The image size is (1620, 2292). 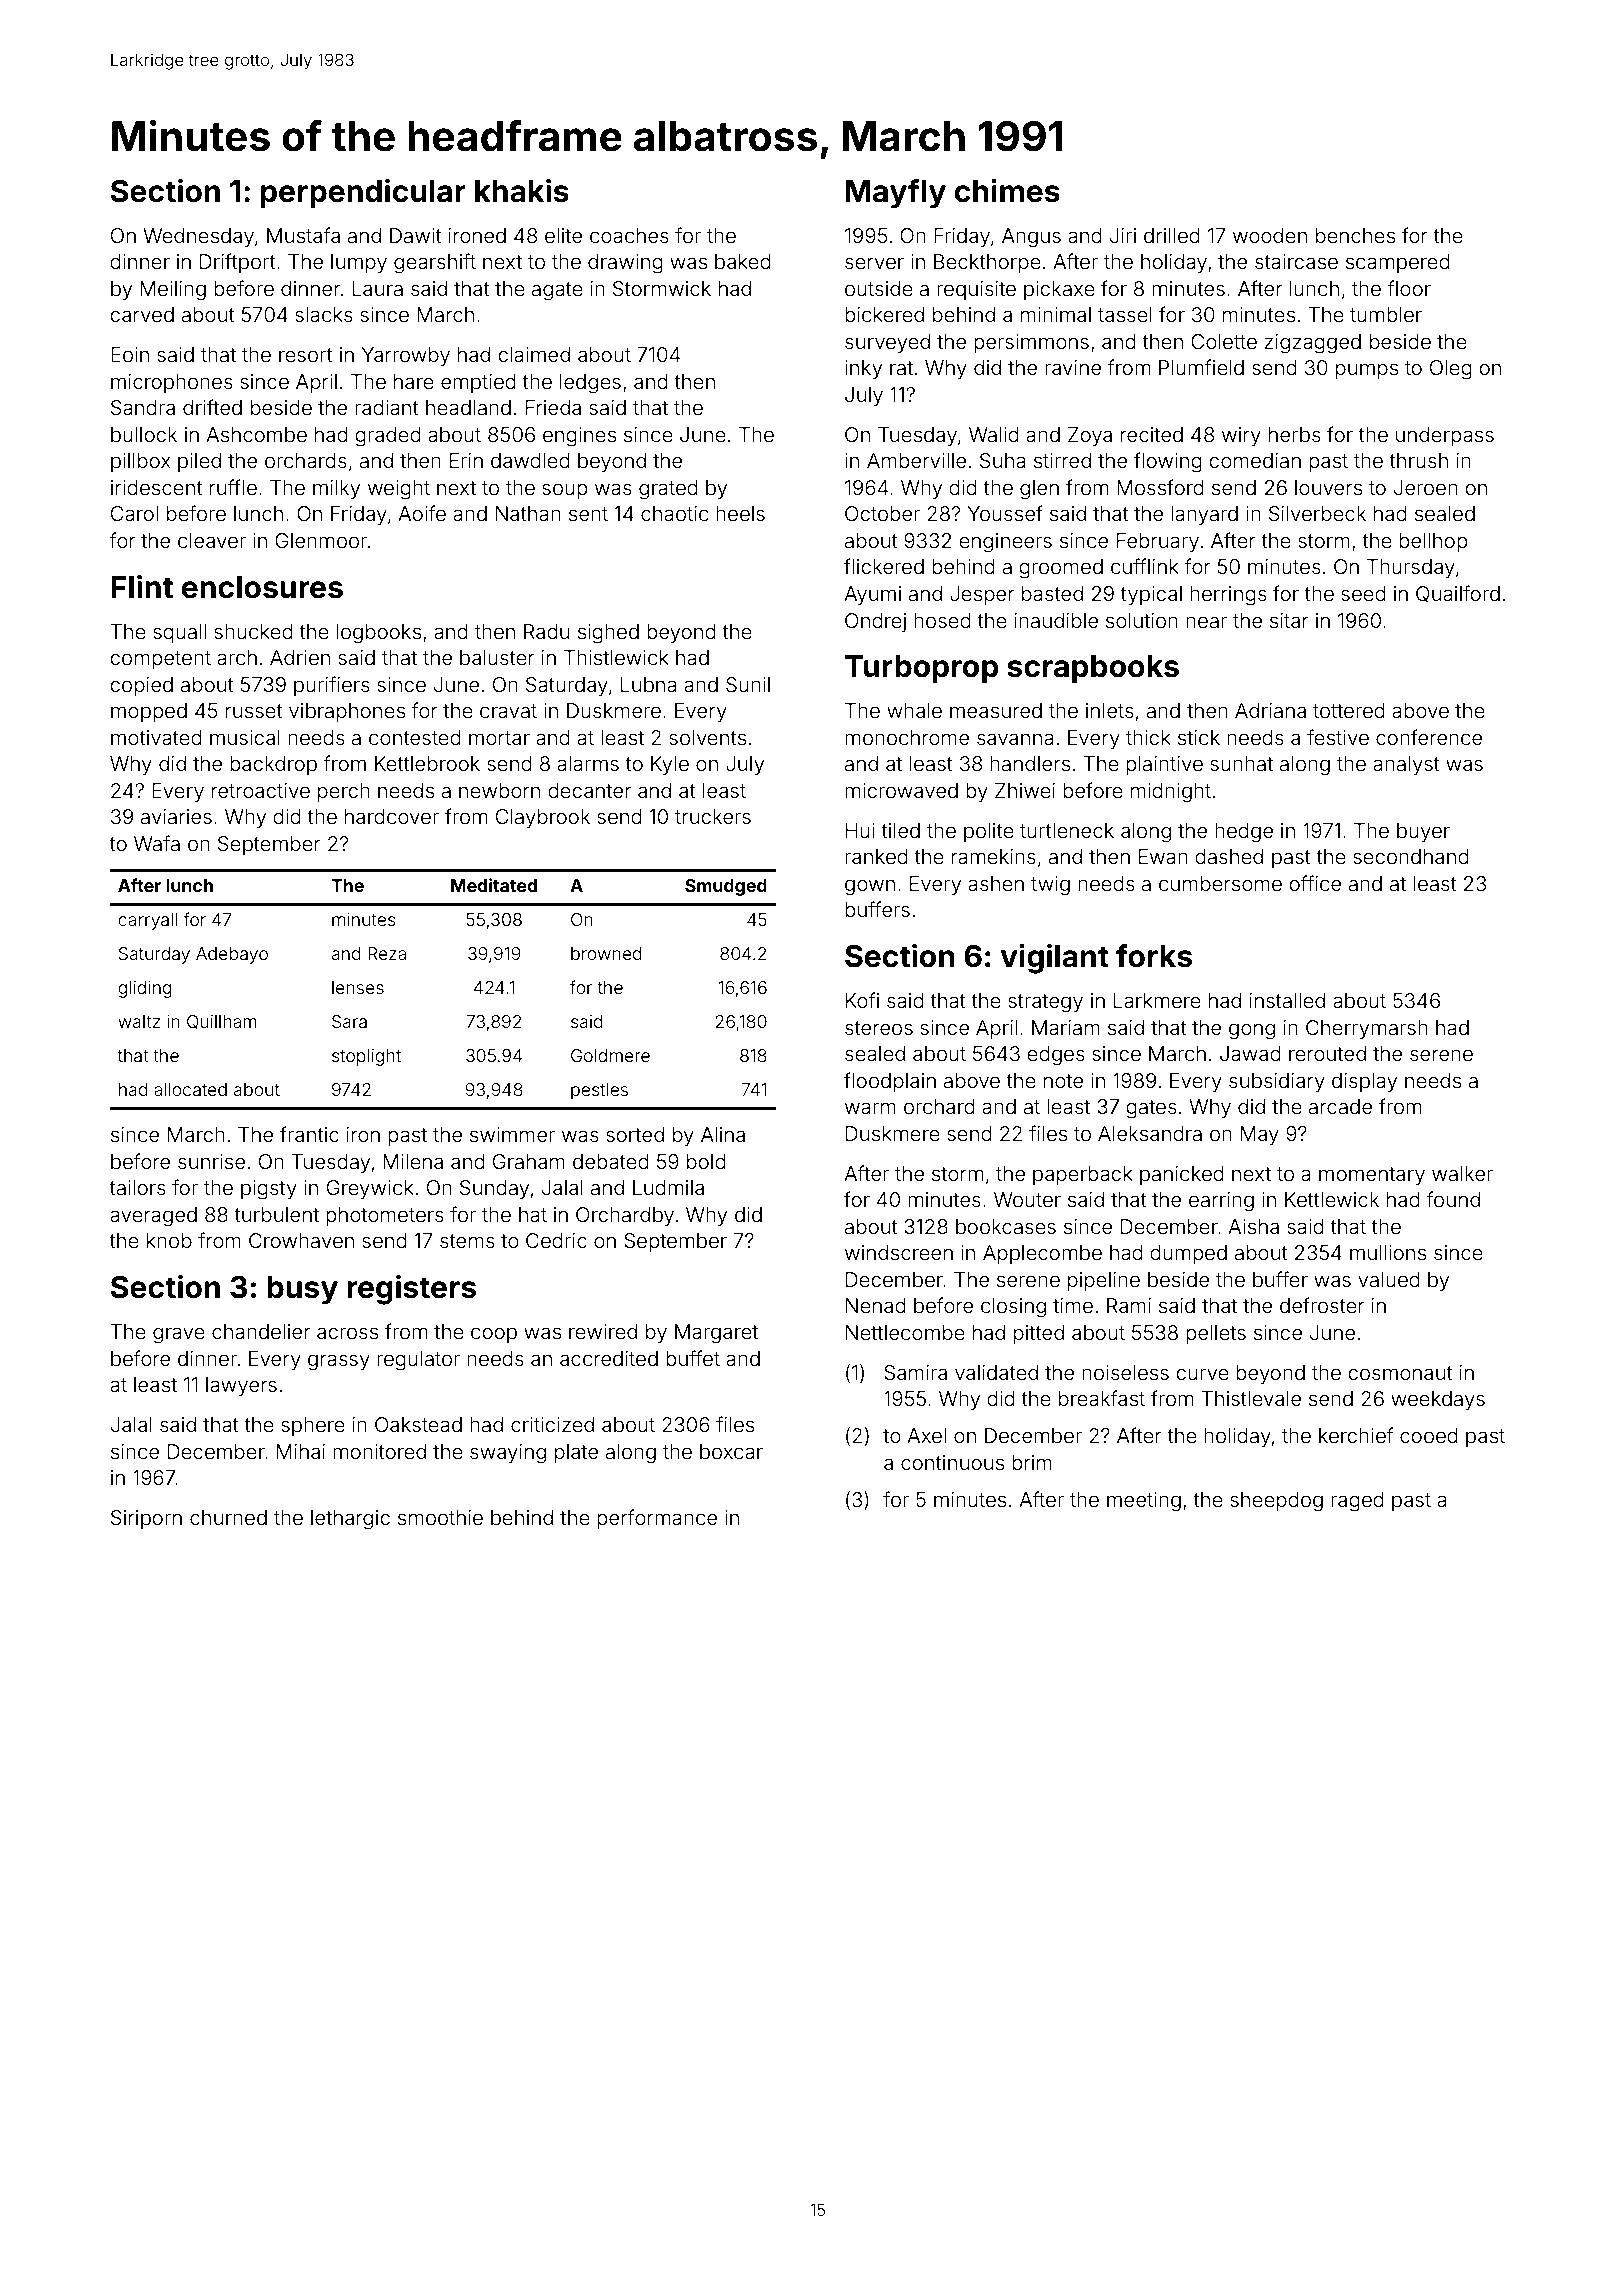 What do you see at coordinates (603, 1331) in the image?
I see `rewired` at bounding box center [603, 1331].
